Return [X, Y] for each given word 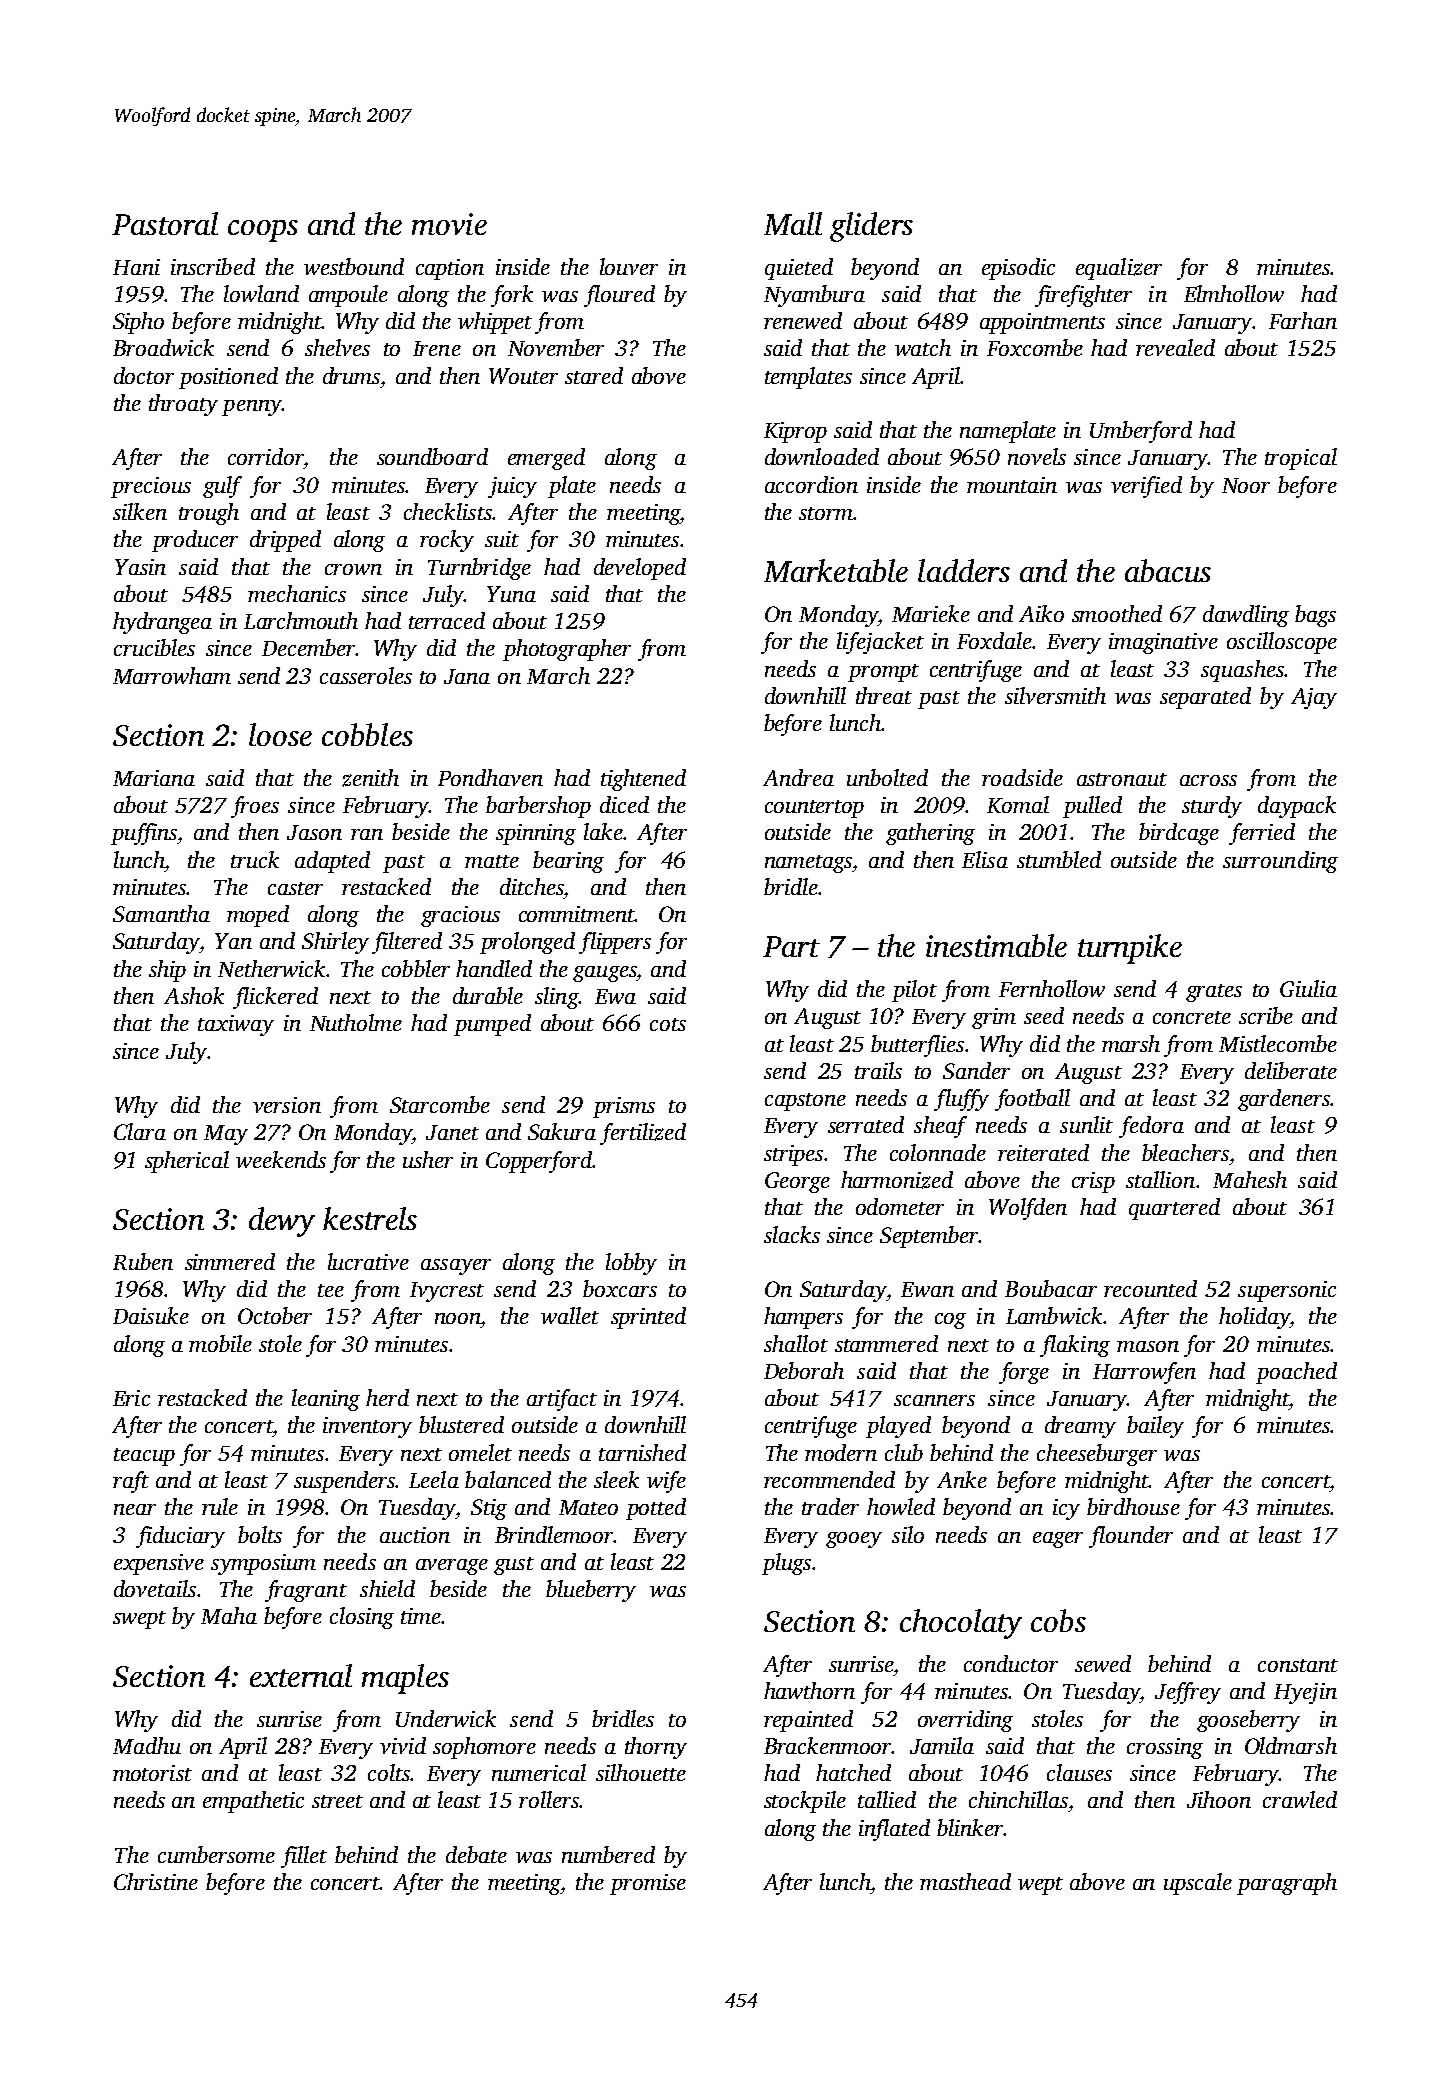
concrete [1192, 1017]
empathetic [253, 1802]
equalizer [1119, 269]
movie [449, 224]
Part [791, 946]
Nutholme [356, 1022]
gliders [871, 227]
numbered [608, 1854]
